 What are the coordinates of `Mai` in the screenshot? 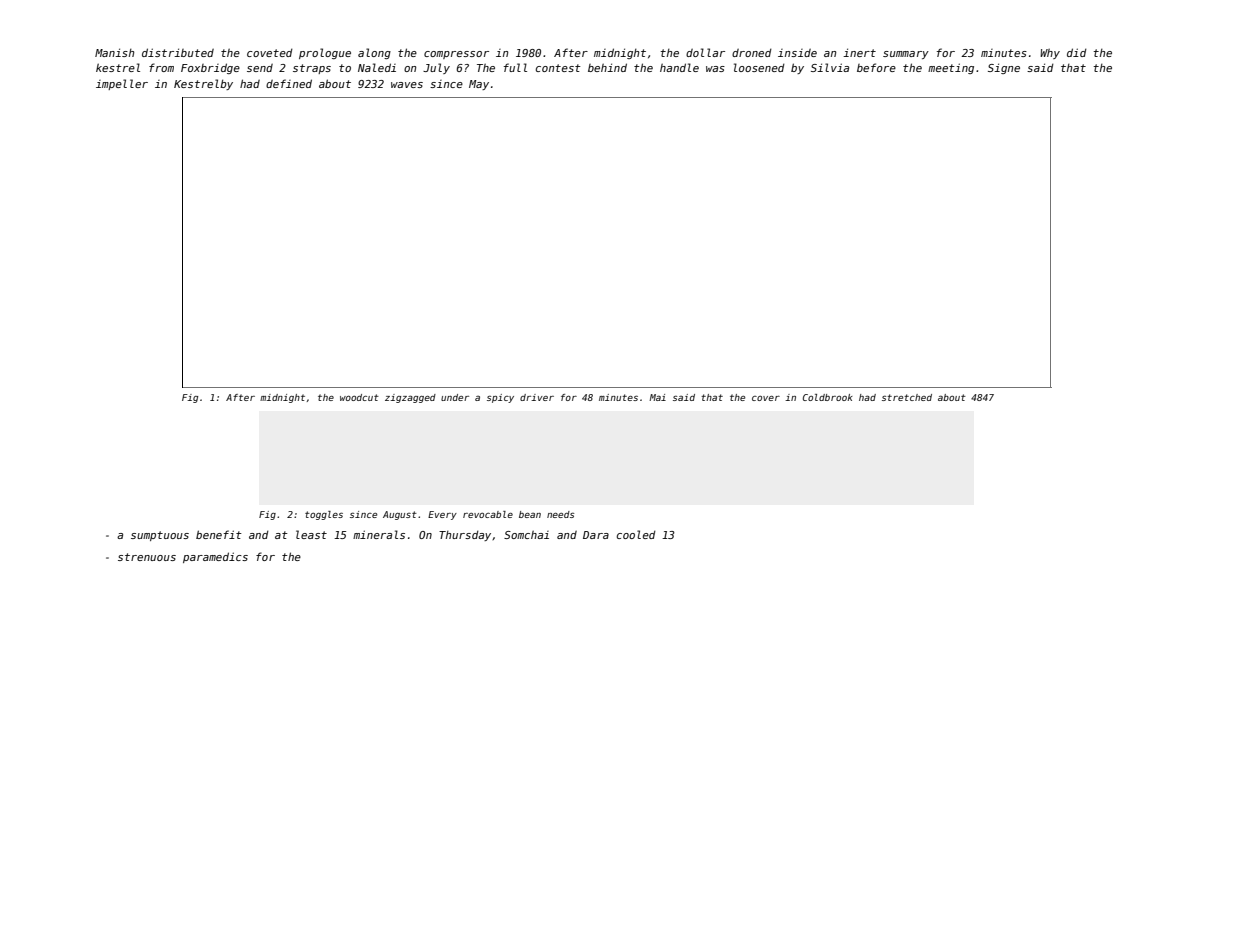 It's located at (657, 397).
